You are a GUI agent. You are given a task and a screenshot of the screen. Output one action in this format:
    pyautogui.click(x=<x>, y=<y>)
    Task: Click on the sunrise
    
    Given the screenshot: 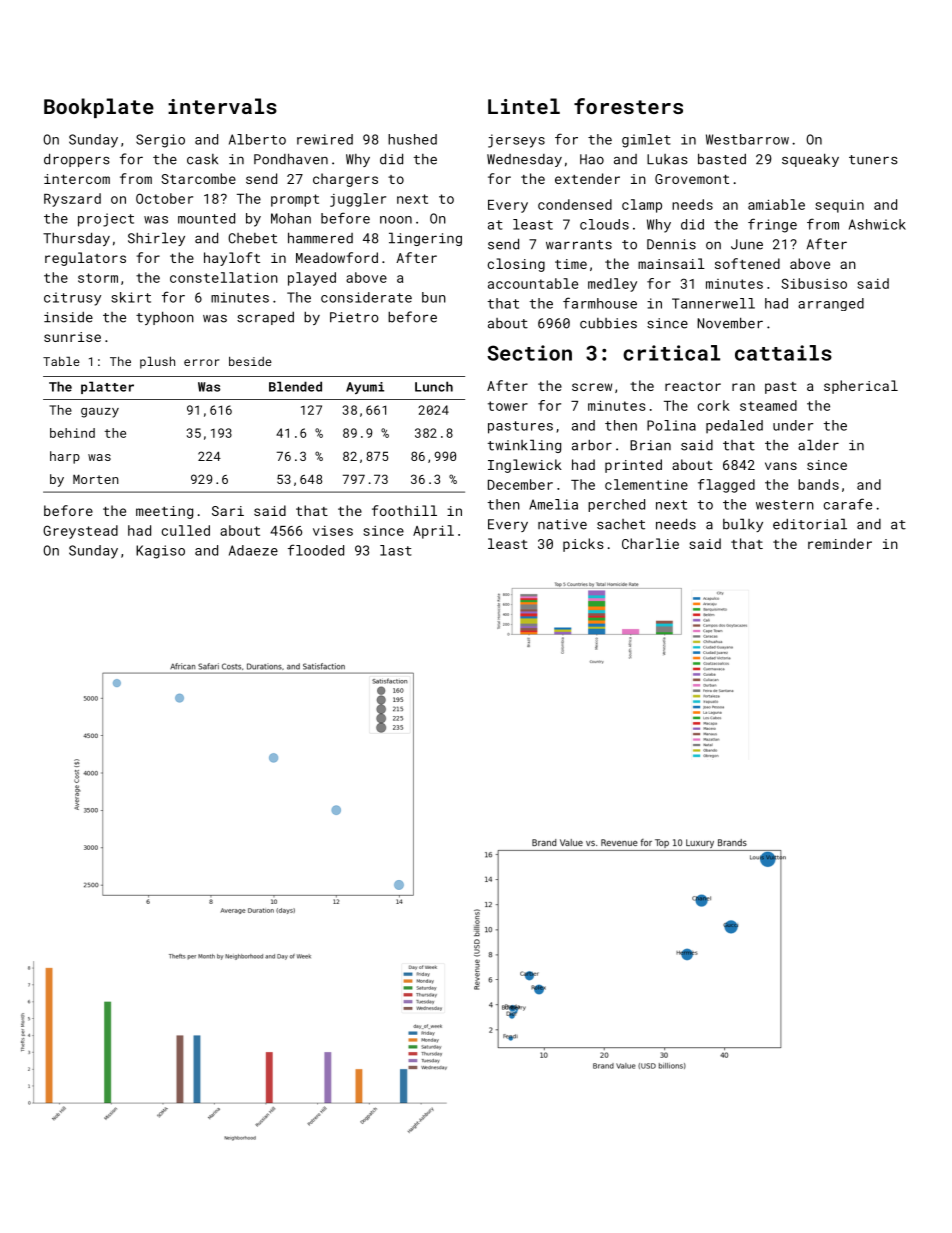 What is the action you would take?
    pyautogui.click(x=72, y=337)
